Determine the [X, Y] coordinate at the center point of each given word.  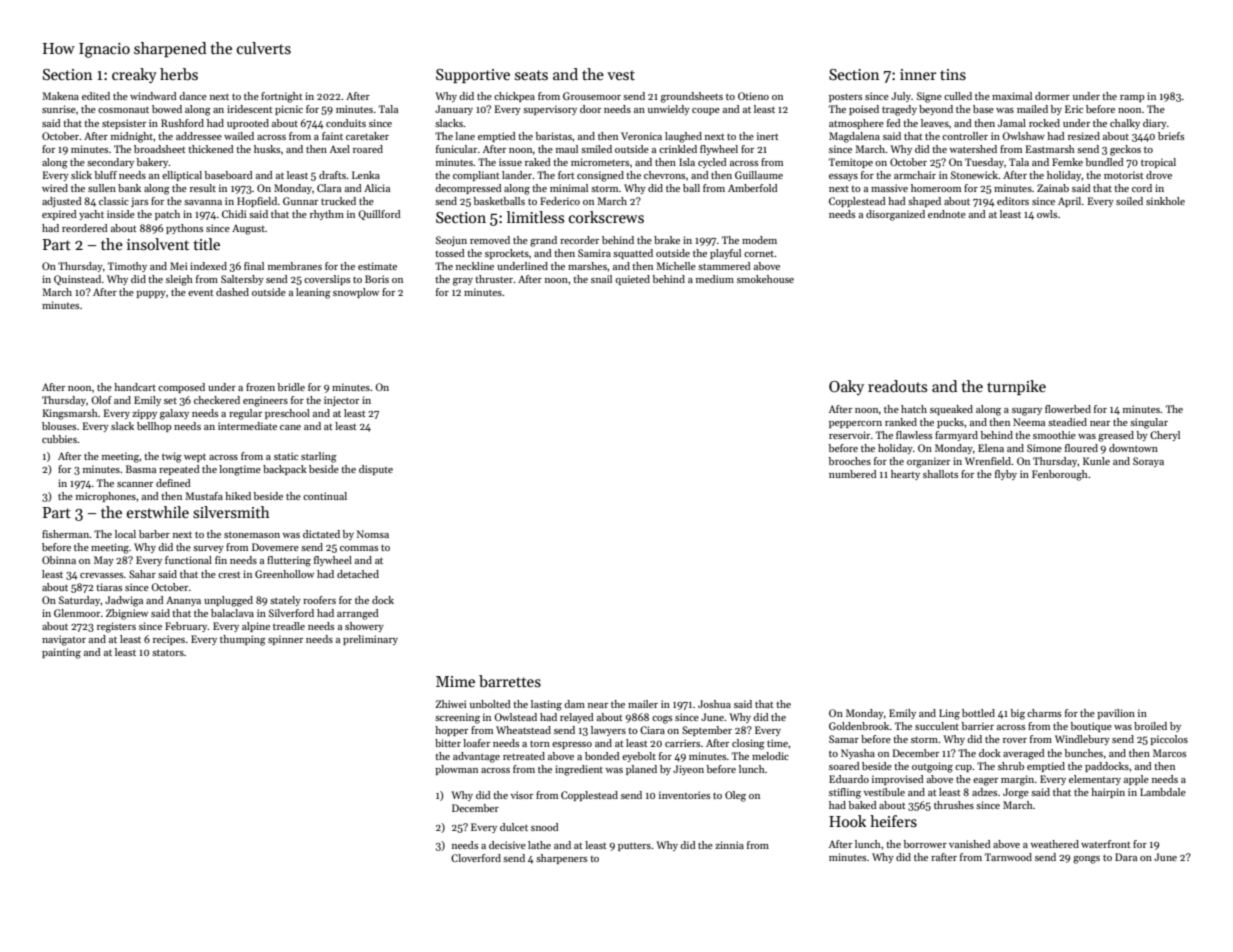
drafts [332, 175]
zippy [144, 414]
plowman [456, 770]
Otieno [753, 96]
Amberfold [753, 188]
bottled [978, 713]
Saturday [80, 601]
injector [341, 401]
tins [953, 74]
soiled [1129, 201]
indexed [208, 266]
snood [545, 827]
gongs [1086, 860]
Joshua [714, 704]
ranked [901, 422]
